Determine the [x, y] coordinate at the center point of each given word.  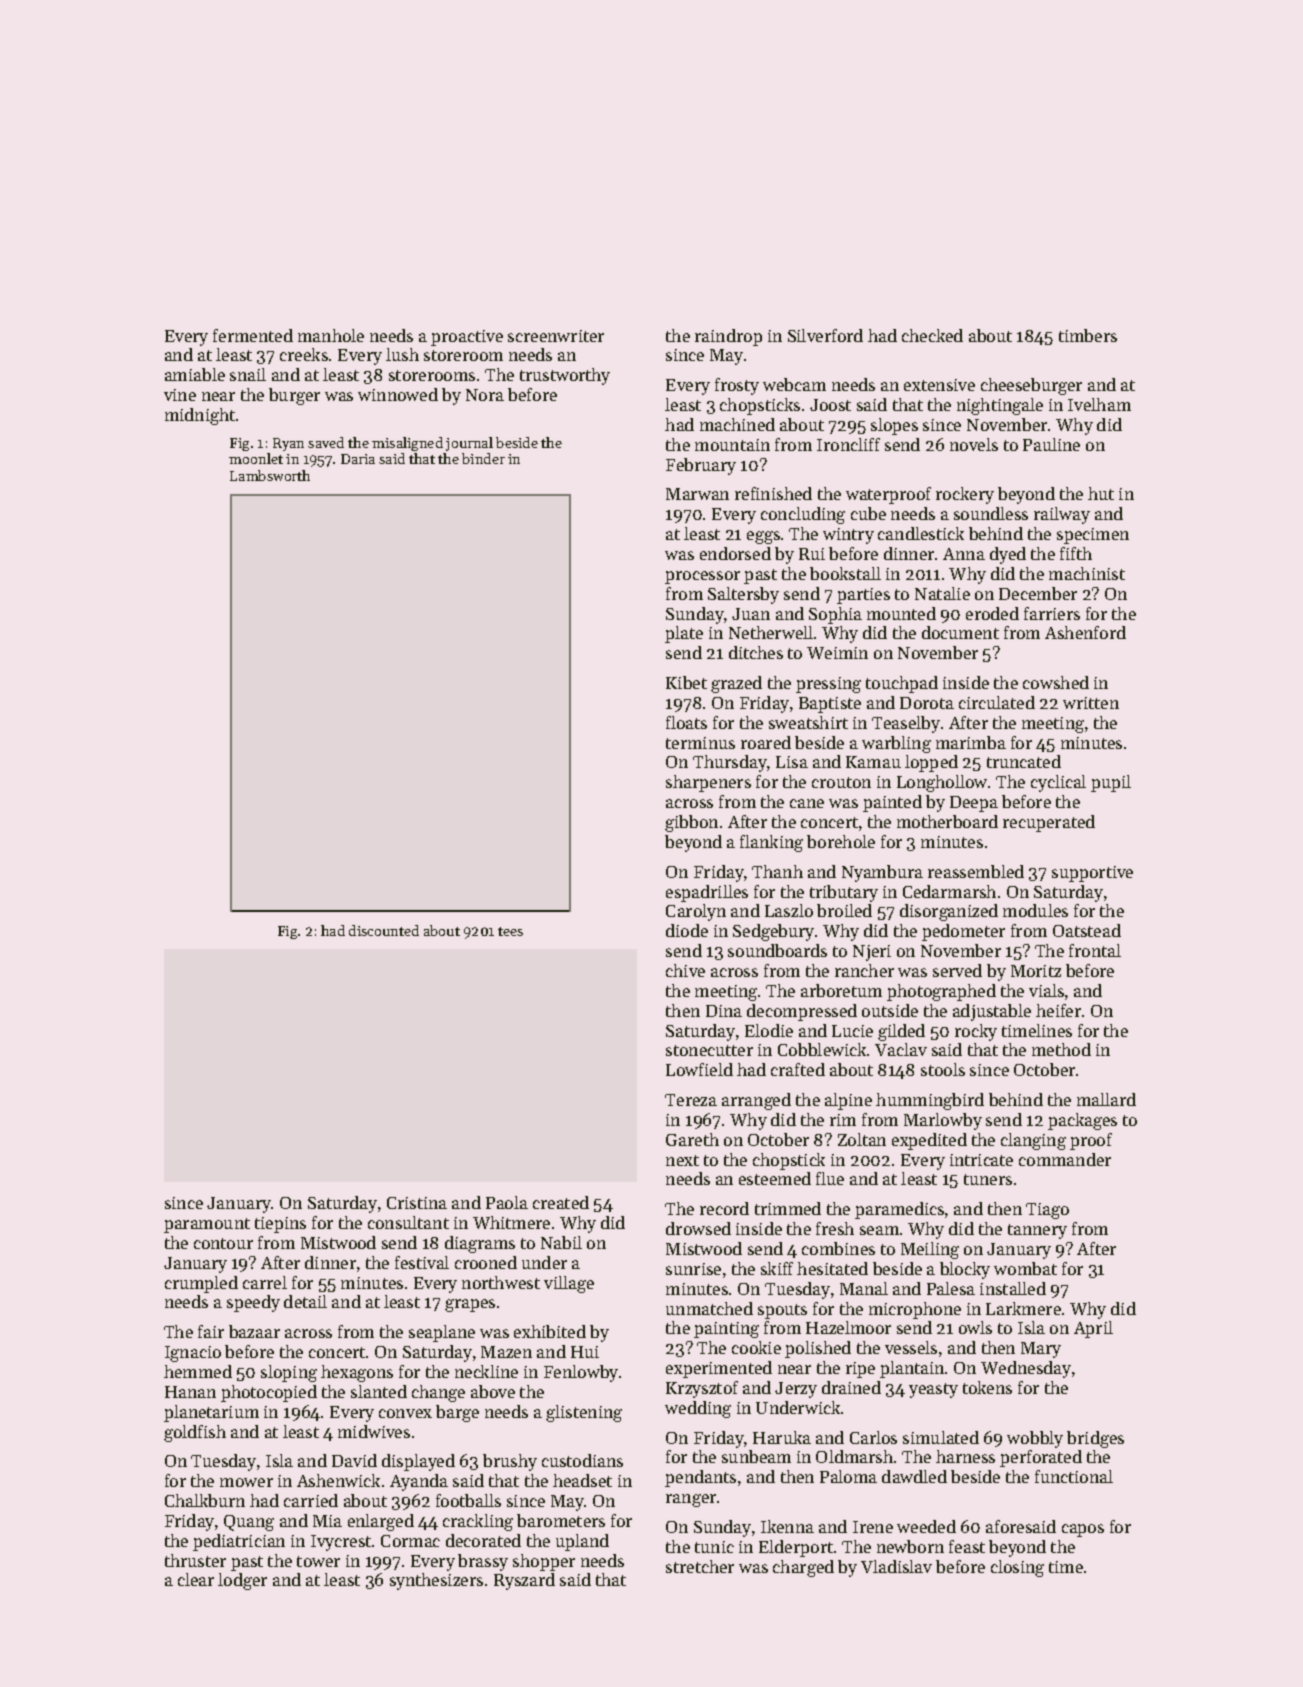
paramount [207, 1225]
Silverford [825, 335]
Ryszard [524, 1581]
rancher [864, 970]
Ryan [288, 444]
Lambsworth [270, 475]
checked [932, 335]
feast [967, 1546]
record [724, 1208]
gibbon [691, 823]
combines [838, 1248]
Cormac [410, 1541]
